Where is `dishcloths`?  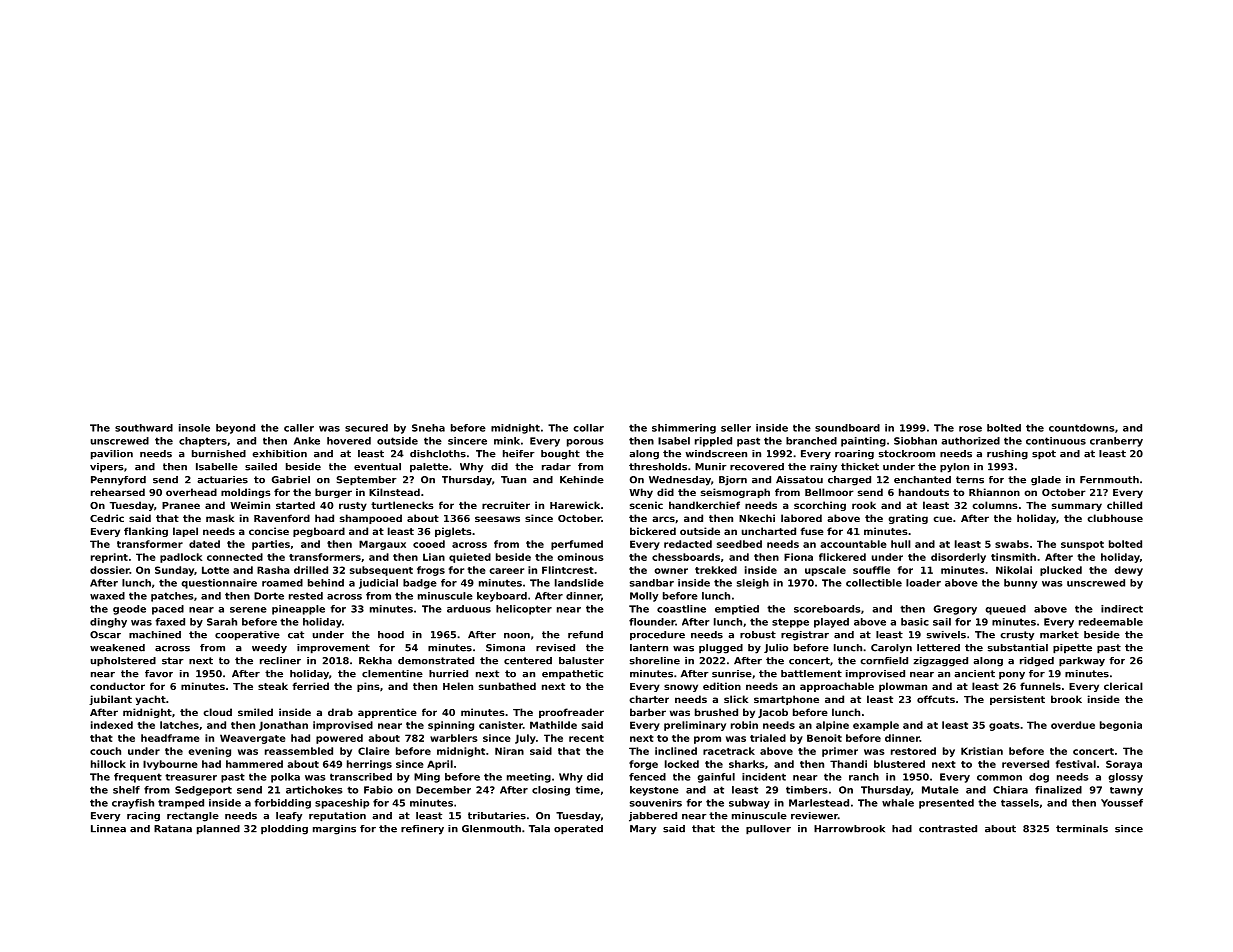 dishcloths is located at coordinates (438, 454).
